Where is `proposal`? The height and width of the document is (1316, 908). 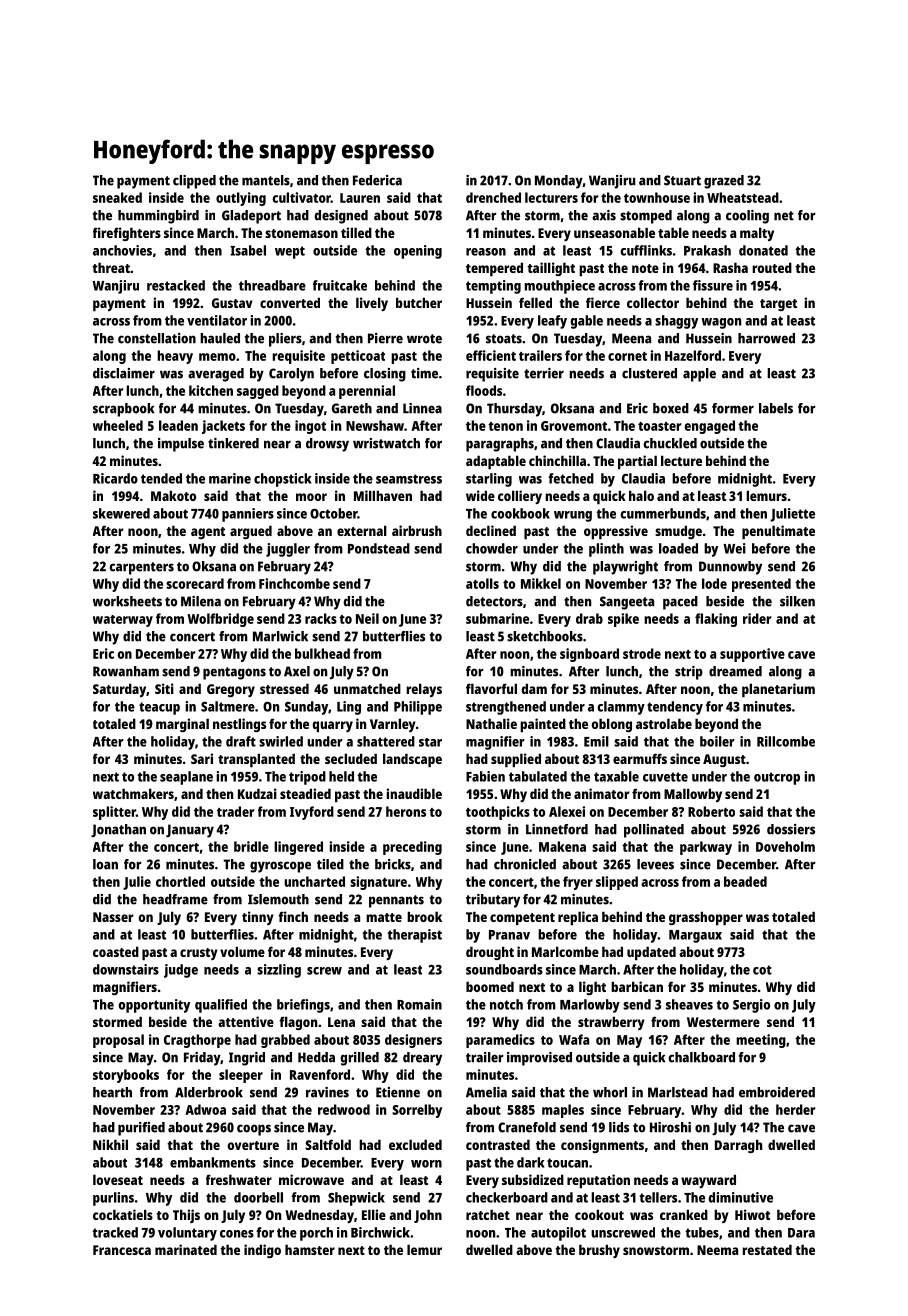
proposal is located at coordinates (118, 1041).
